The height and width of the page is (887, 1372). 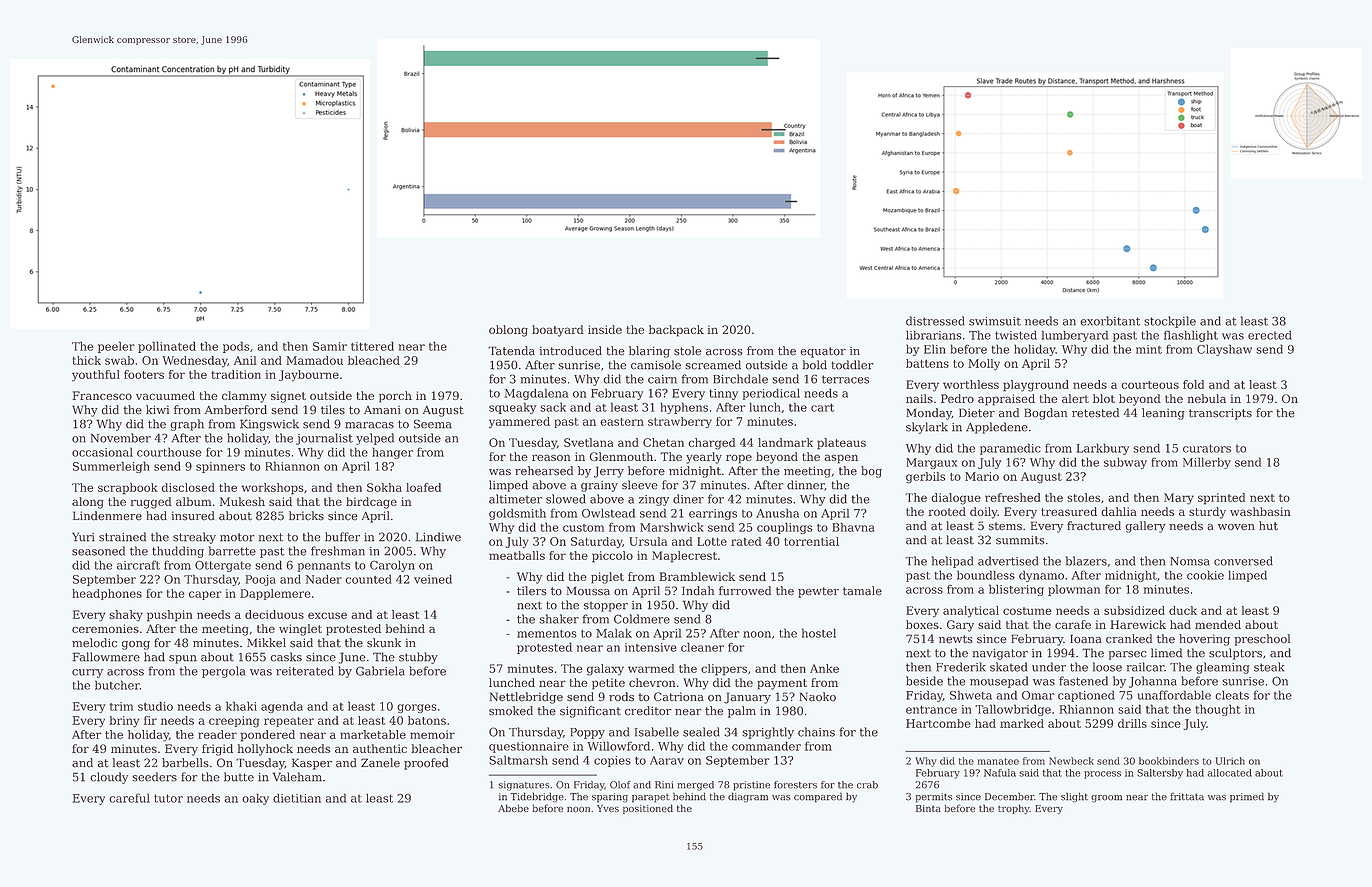 I want to click on headphones, so click(x=107, y=594).
